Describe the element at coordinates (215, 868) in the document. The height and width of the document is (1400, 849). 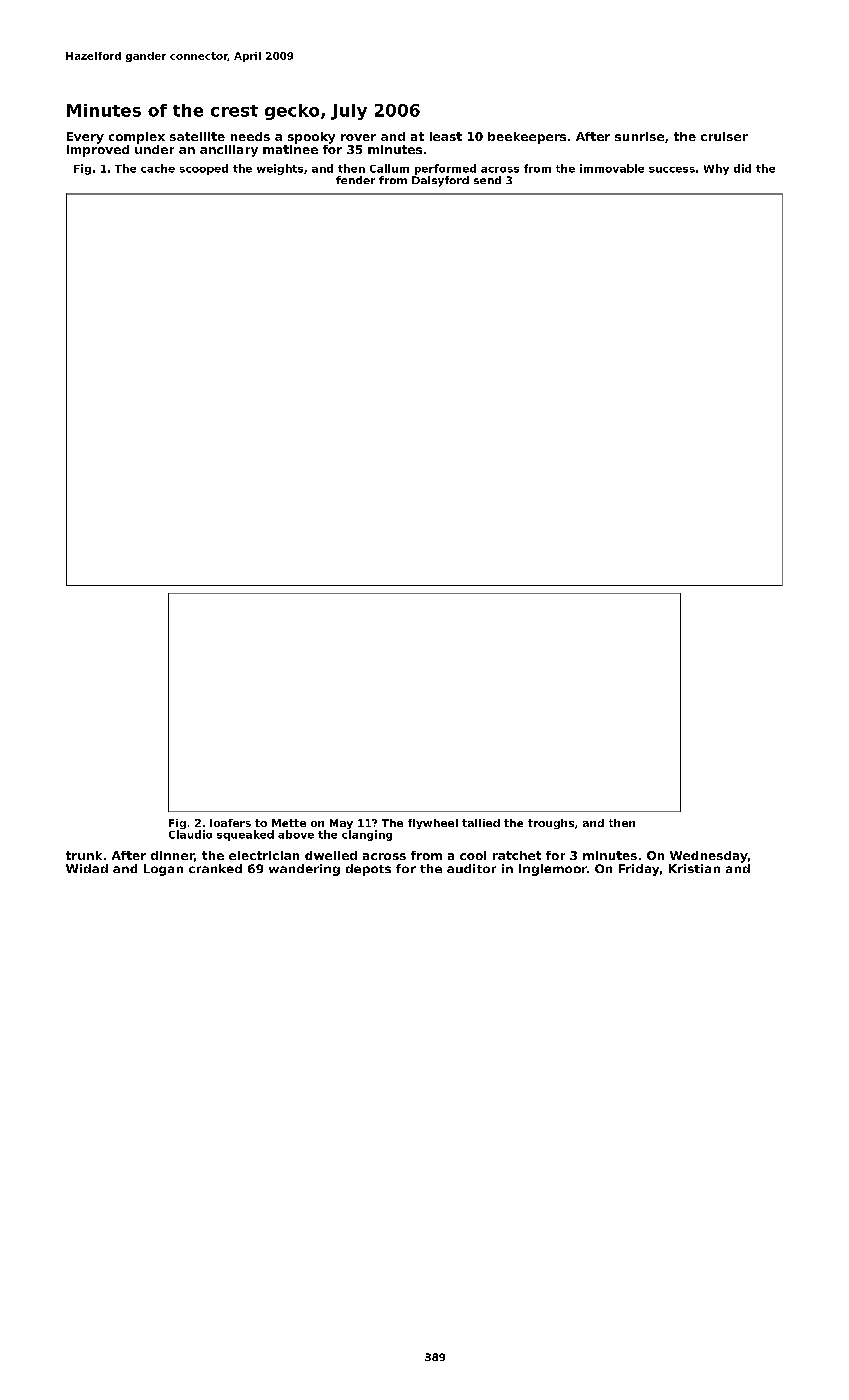
I see `cranked` at that location.
